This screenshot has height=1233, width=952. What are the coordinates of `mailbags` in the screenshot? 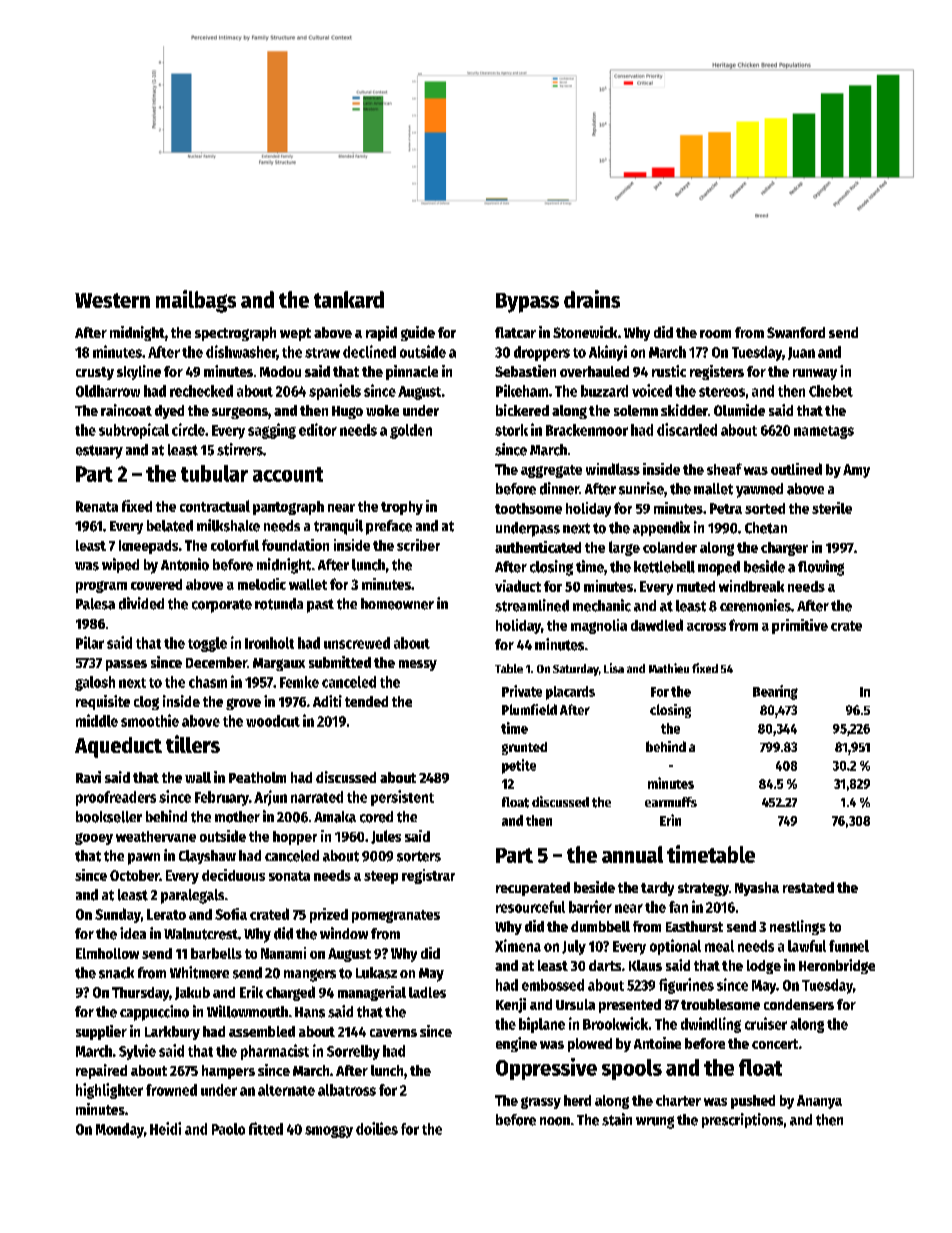 It's located at (196, 301).
